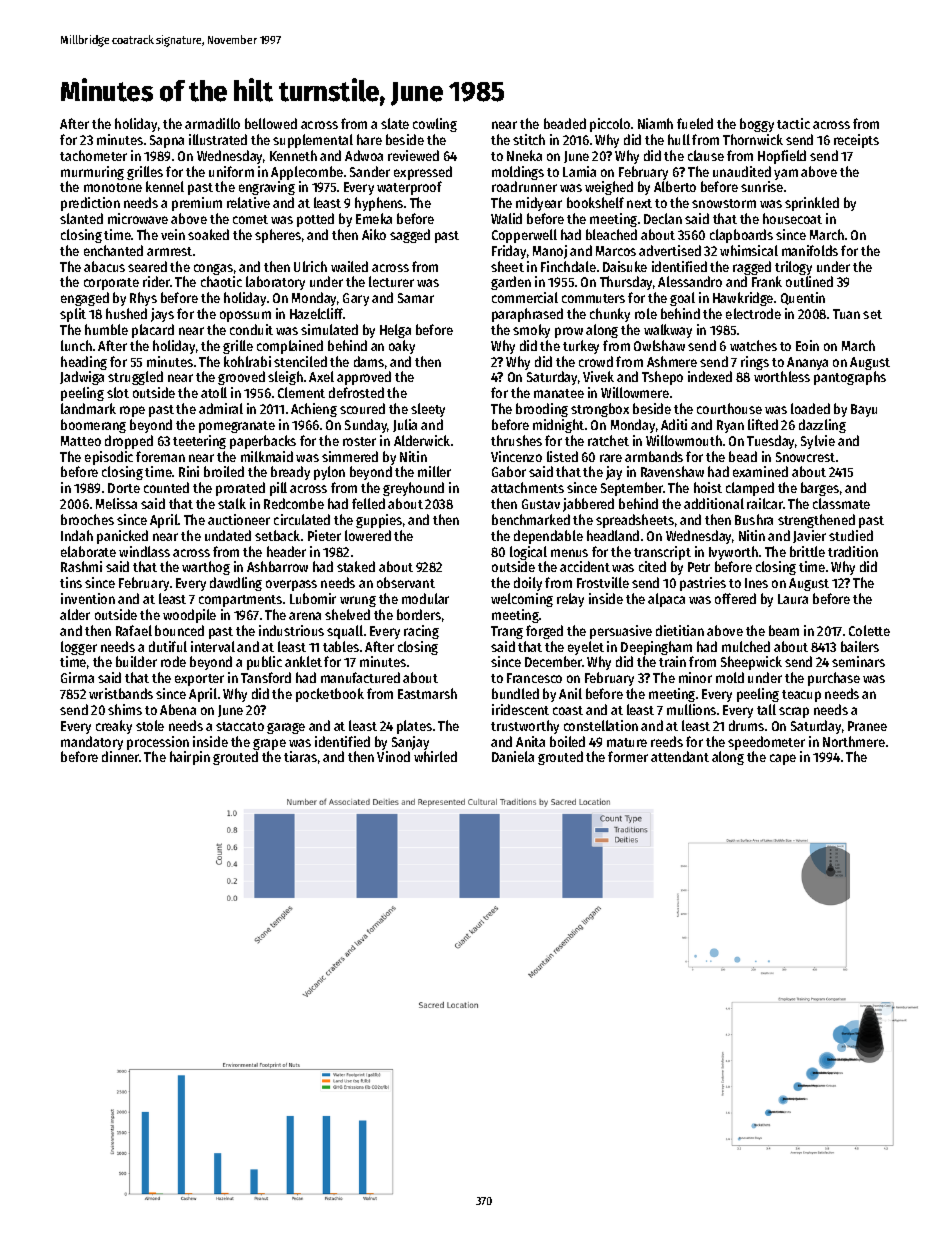 The image size is (952, 1233). What do you see at coordinates (846, 314) in the screenshot?
I see `Tuan` at bounding box center [846, 314].
